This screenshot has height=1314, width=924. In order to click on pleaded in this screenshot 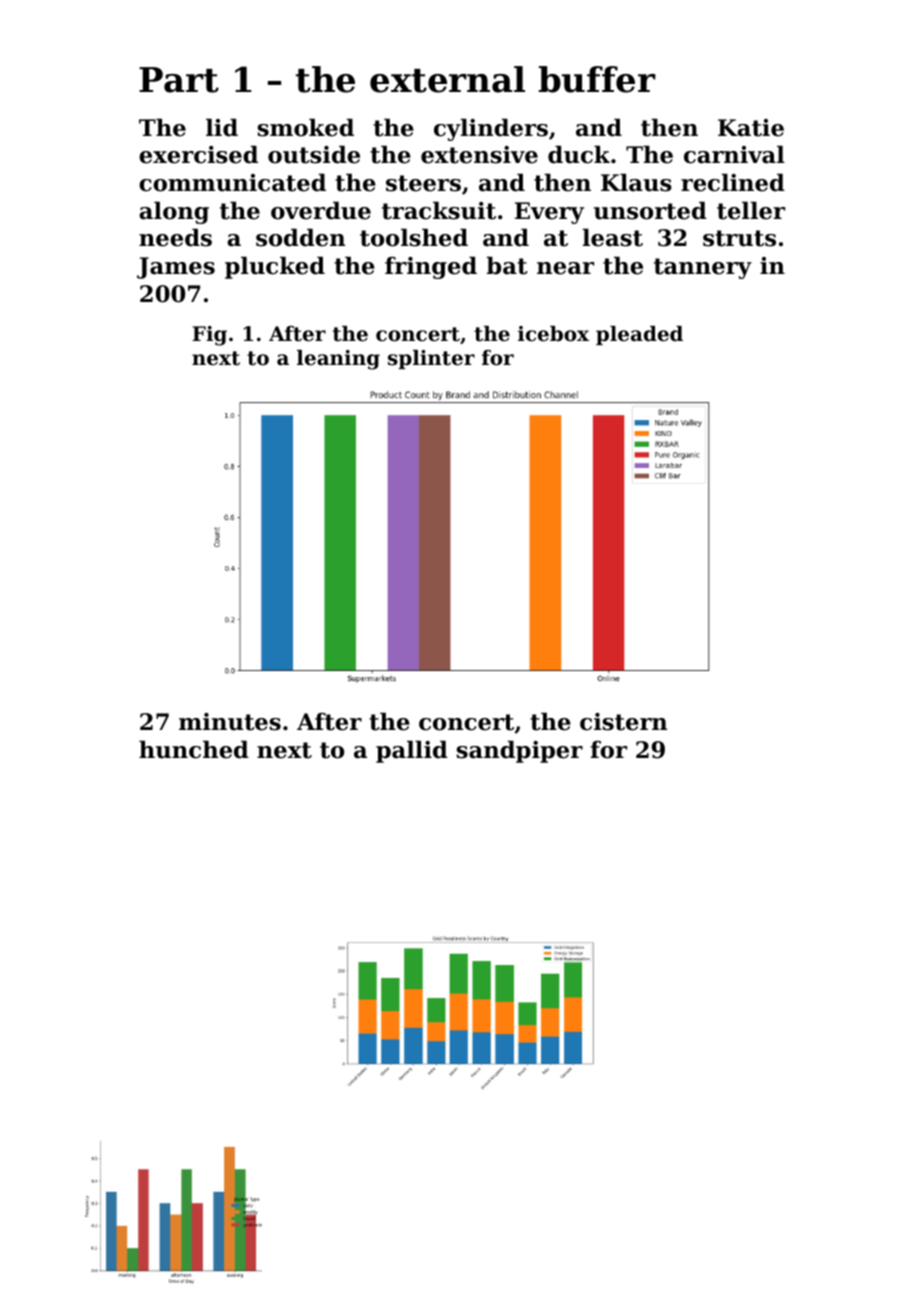, I will do `click(639, 335)`.
